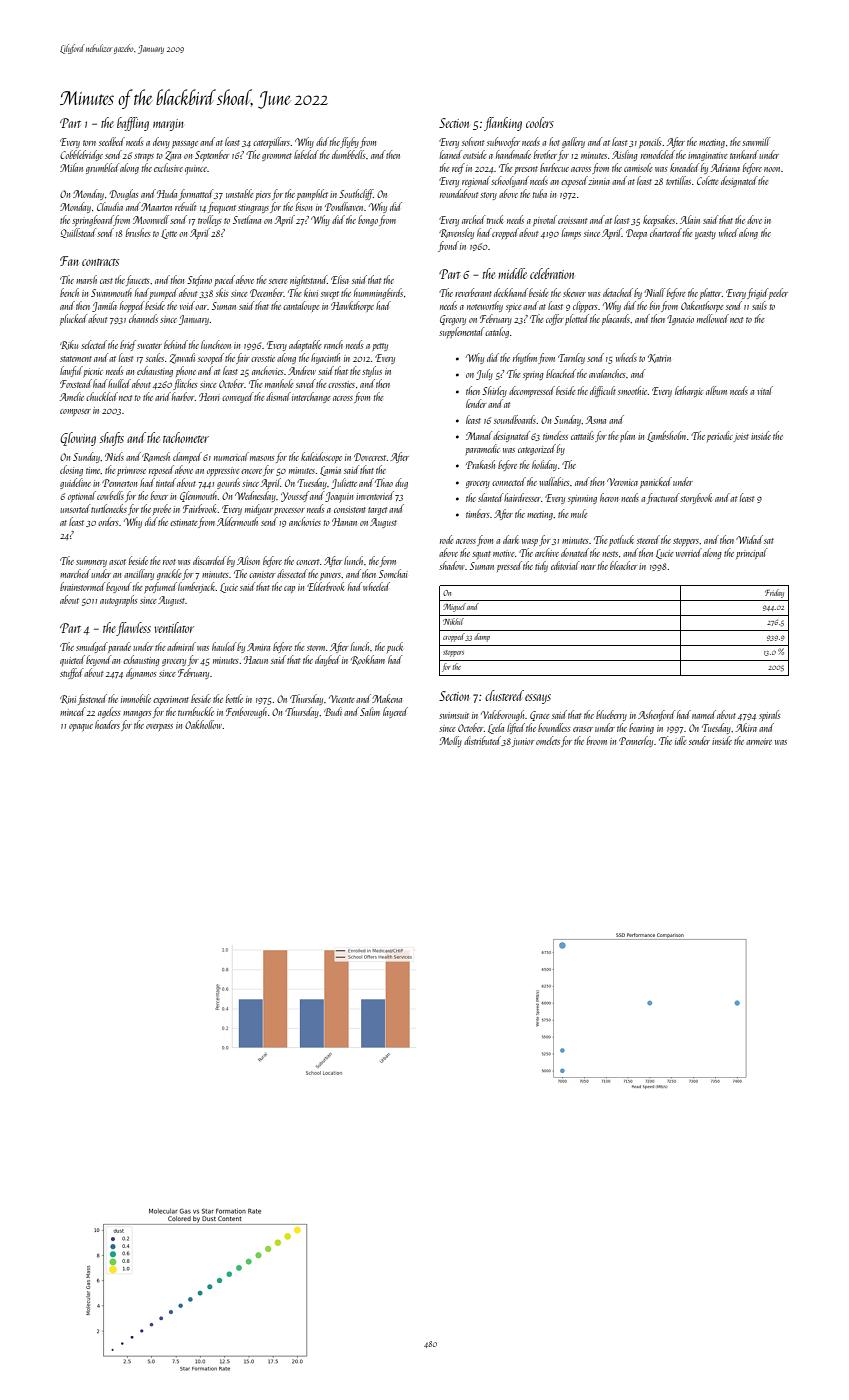  I want to click on Oakenthorpe, so click(702, 306).
